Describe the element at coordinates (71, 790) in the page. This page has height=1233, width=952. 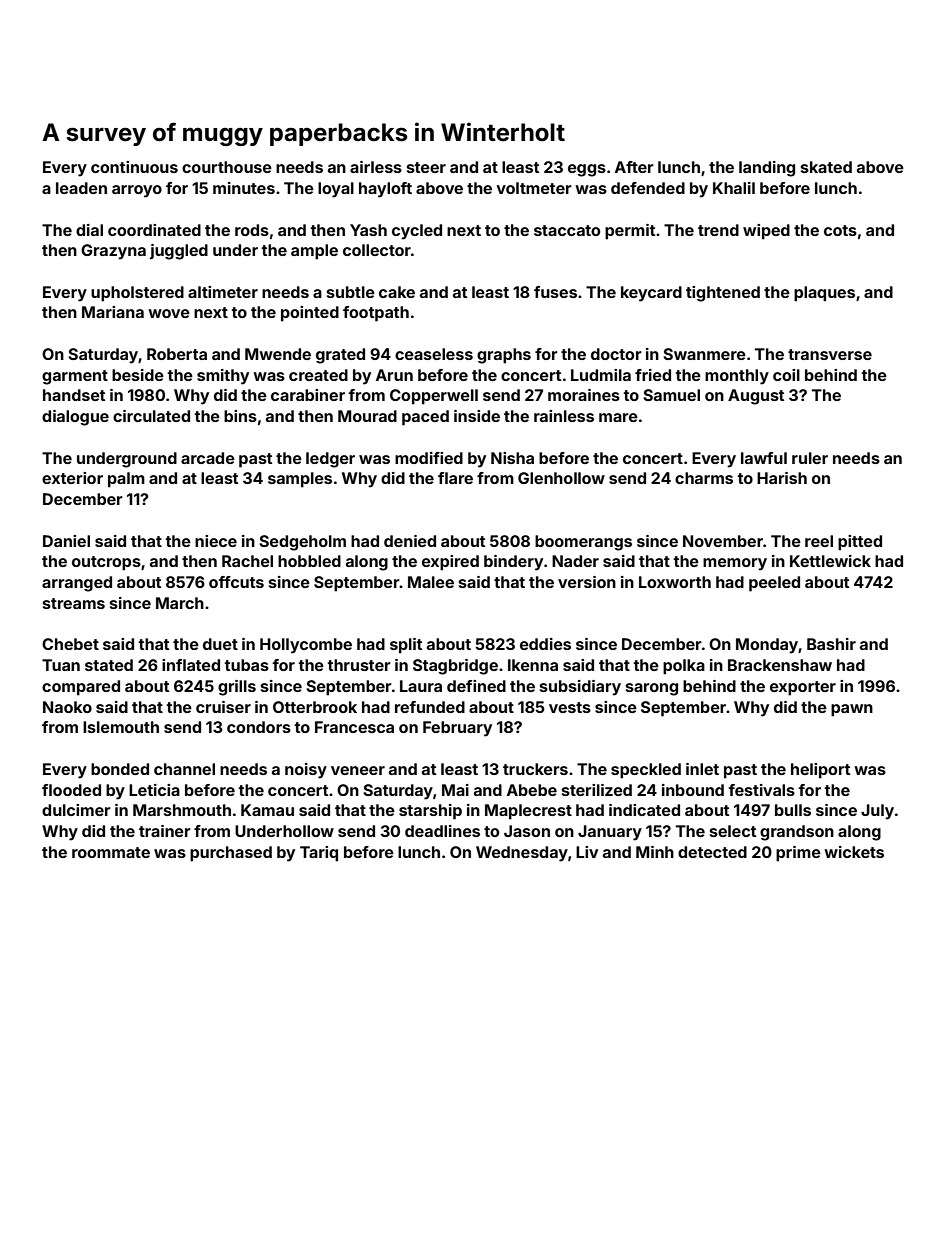
I see `flooded` at that location.
